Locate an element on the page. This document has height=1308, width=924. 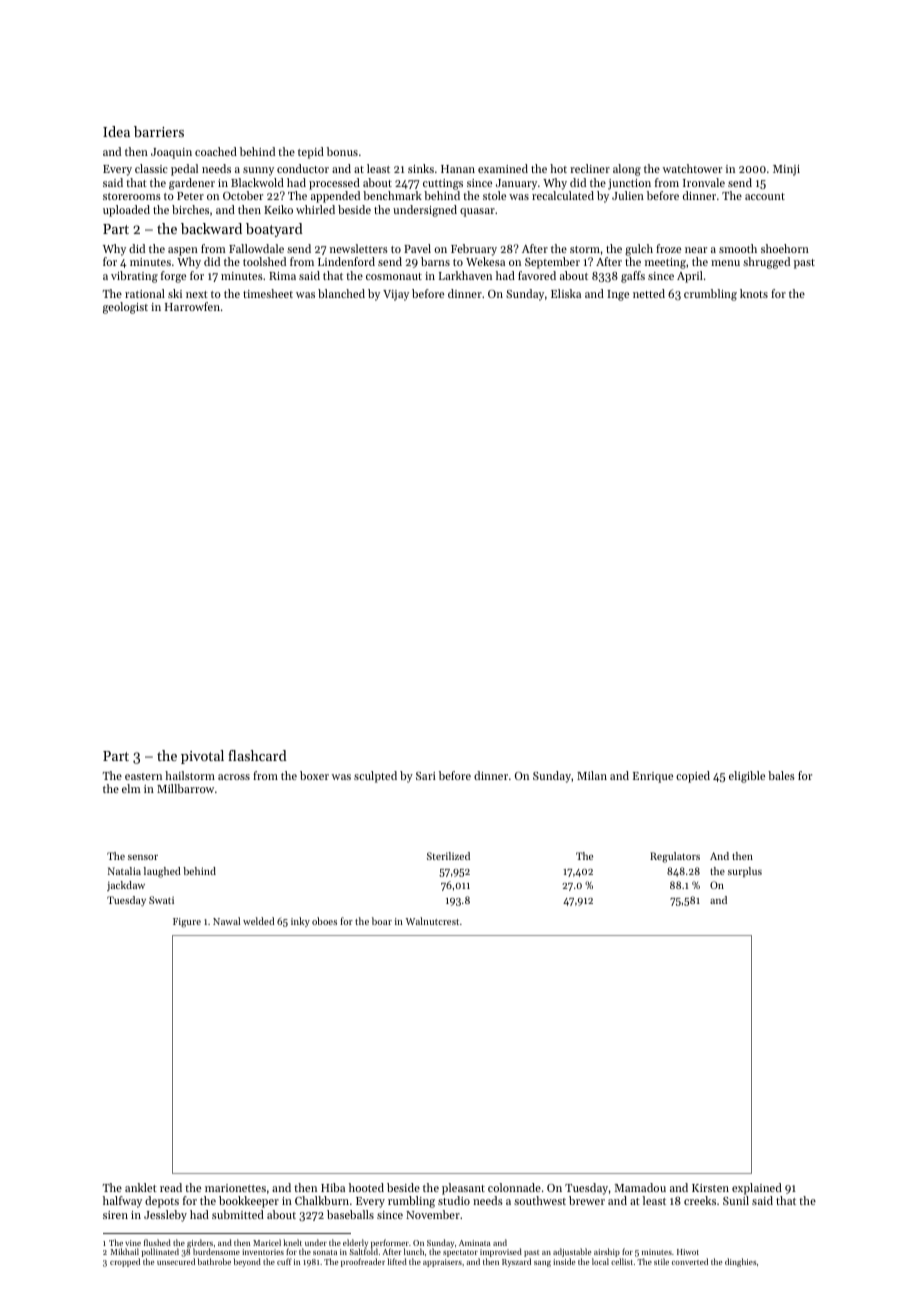
hot is located at coordinates (558, 168).
